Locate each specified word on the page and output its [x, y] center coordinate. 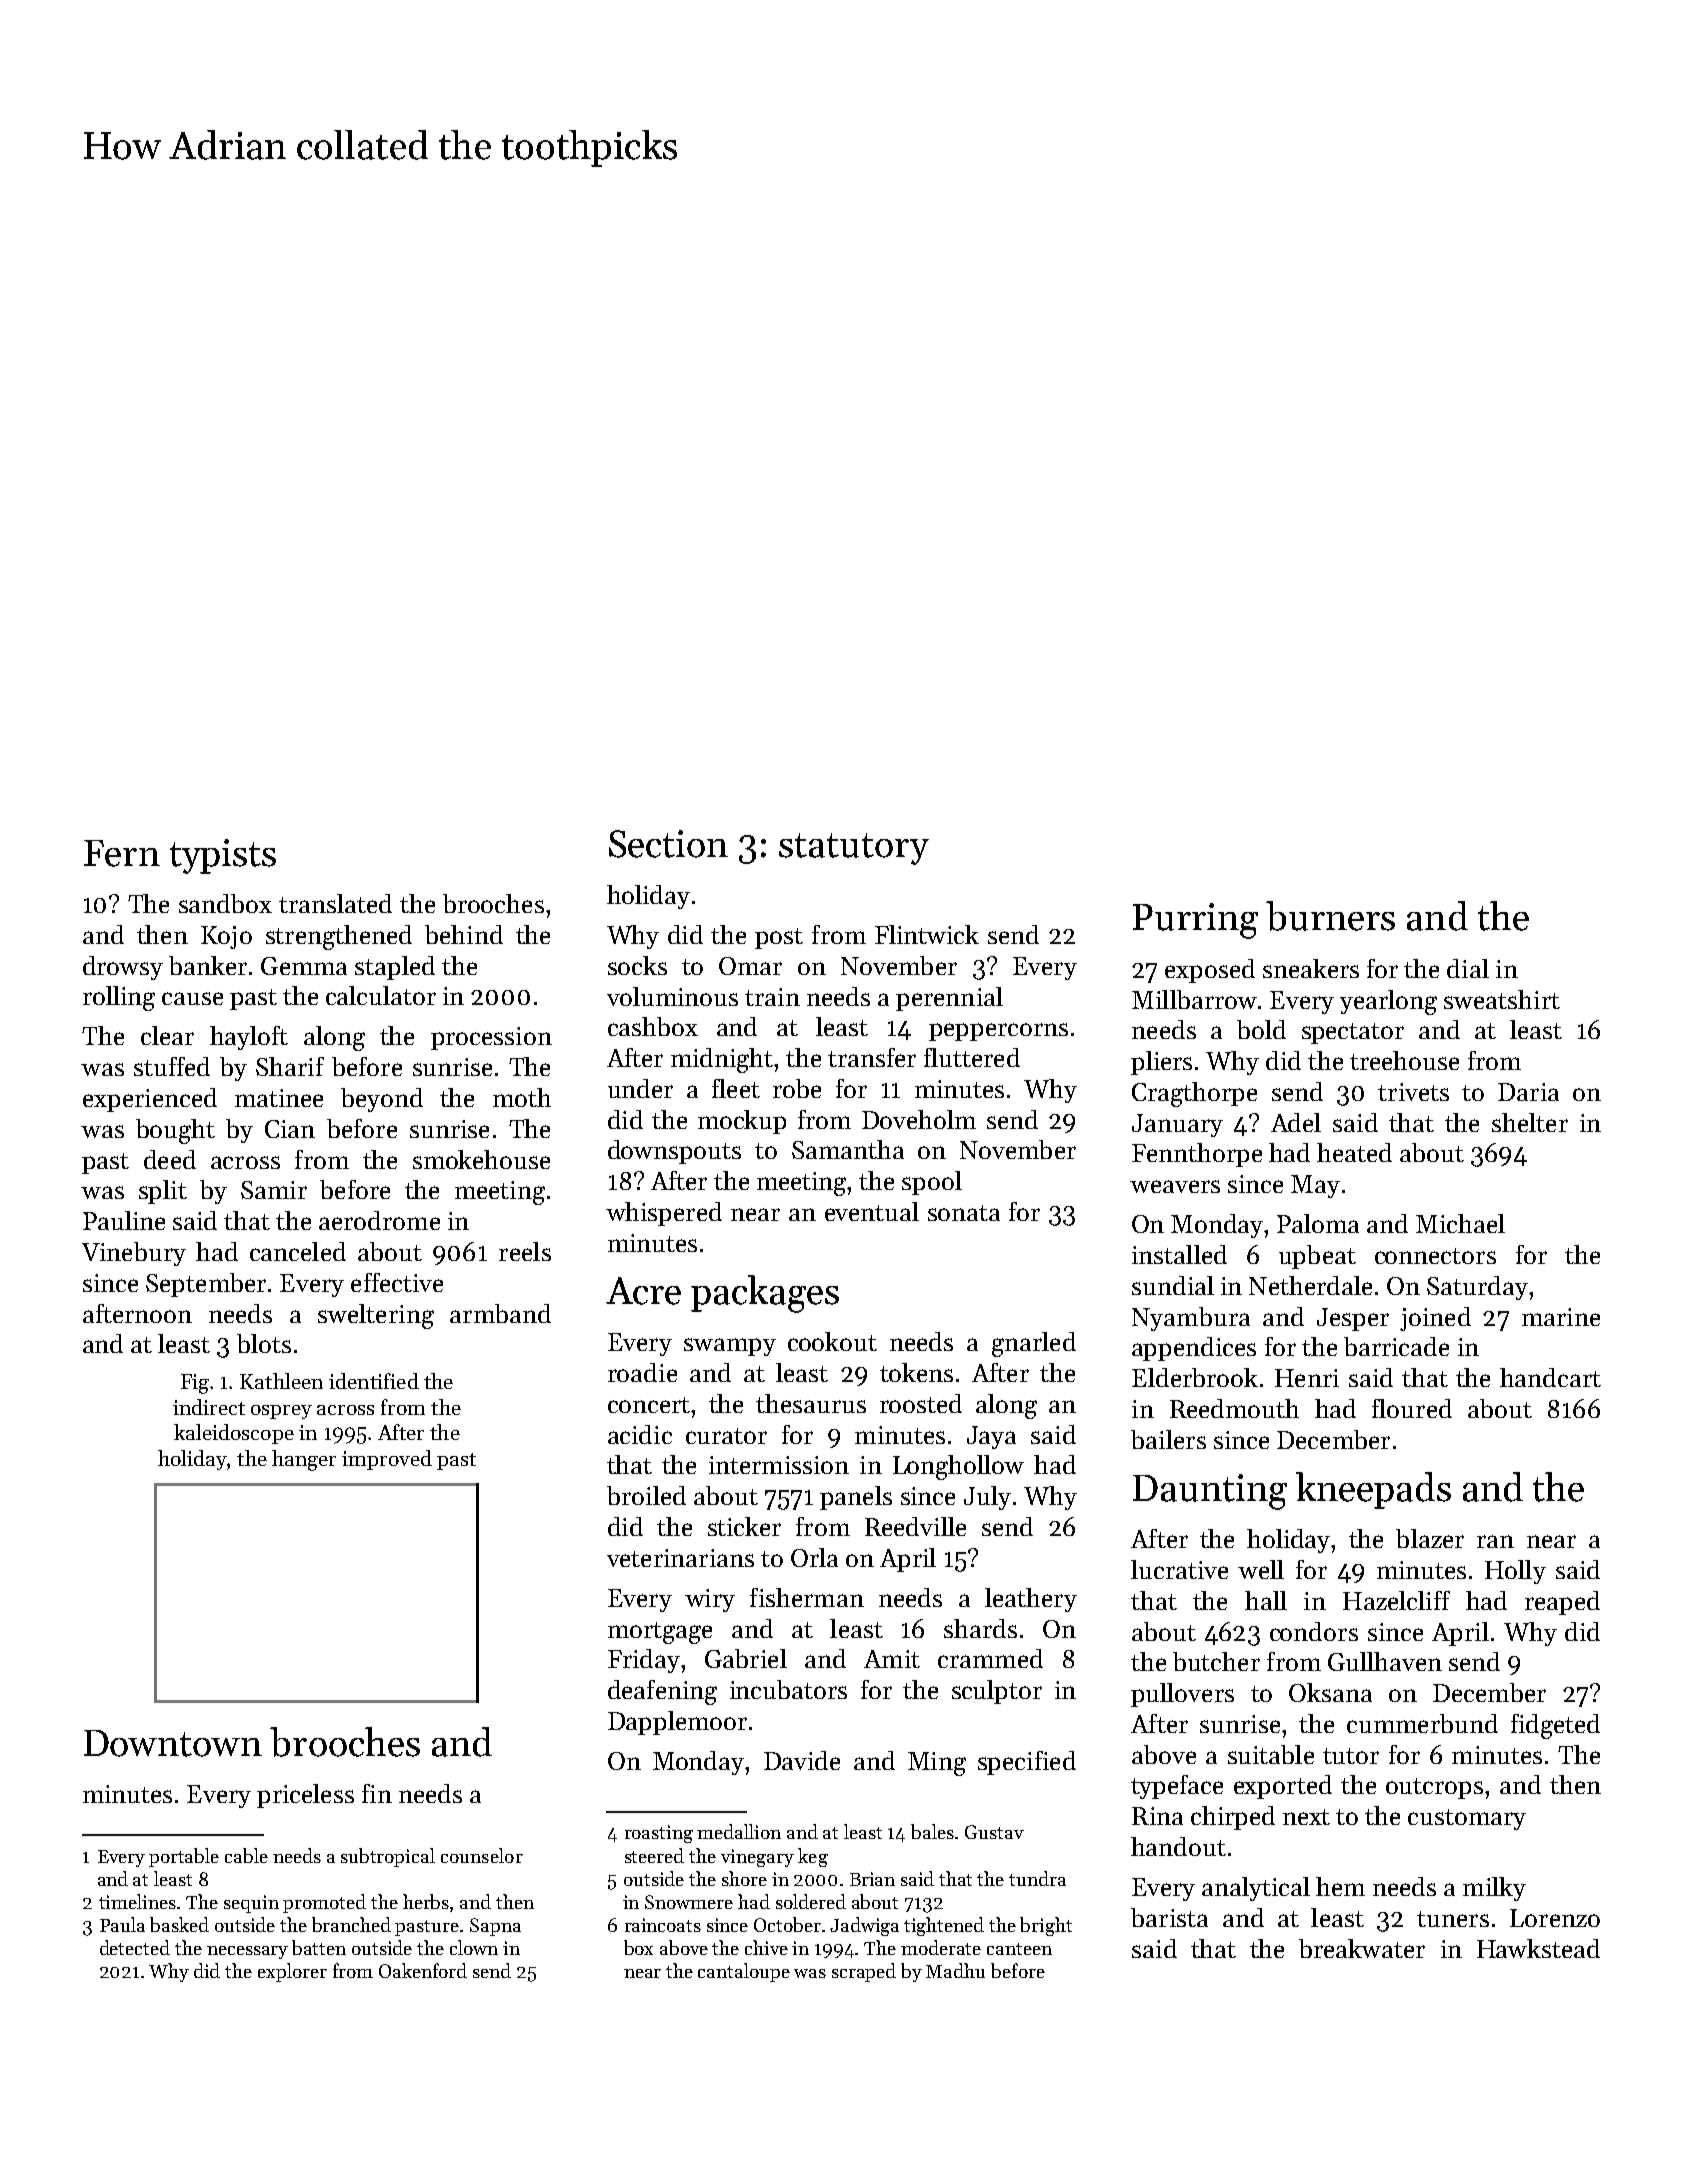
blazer [1430, 1538]
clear [167, 1035]
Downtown [173, 1743]
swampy [730, 1347]
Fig [195, 1384]
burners [1330, 916]
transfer [872, 1057]
